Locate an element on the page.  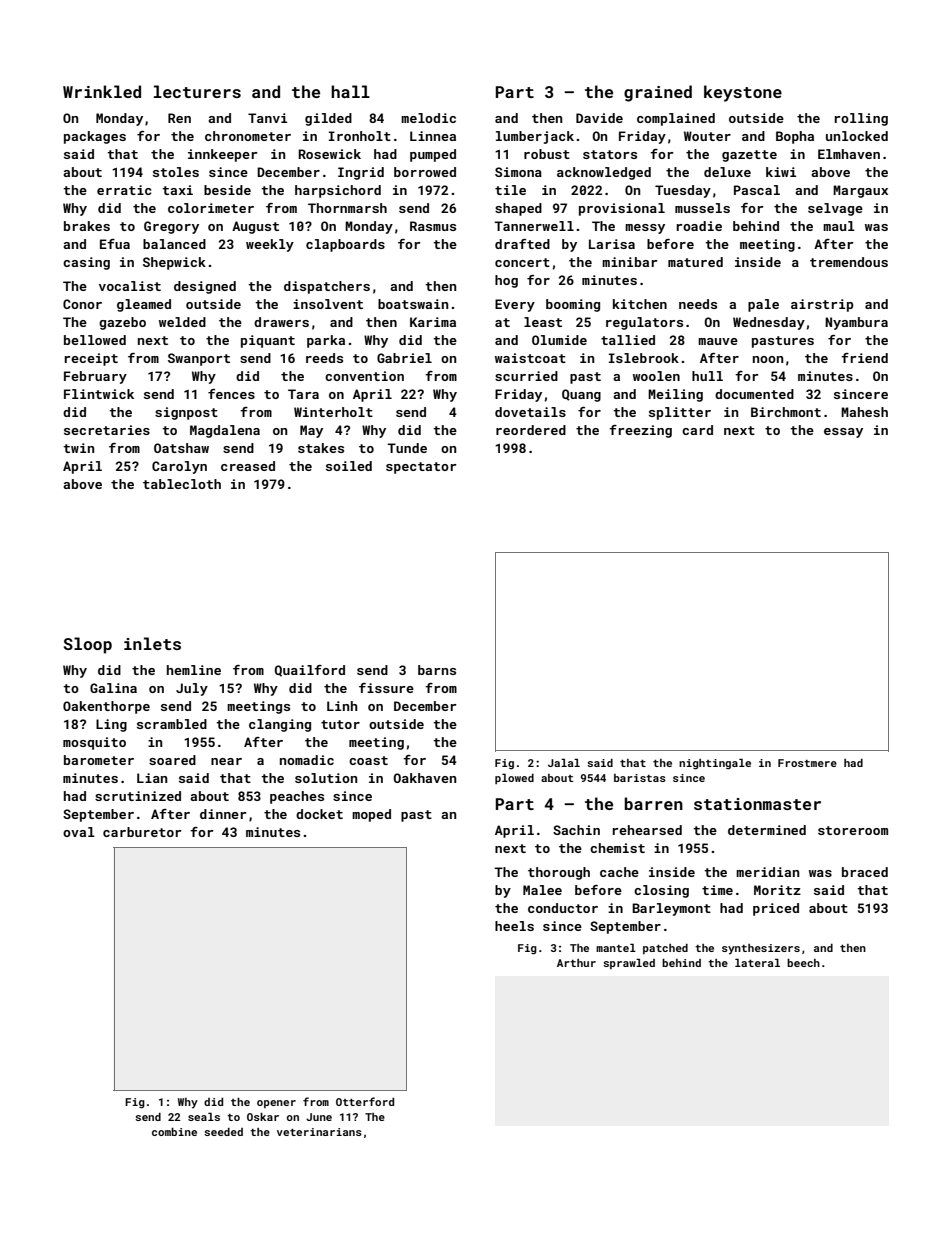
seals is located at coordinates (204, 1116).
